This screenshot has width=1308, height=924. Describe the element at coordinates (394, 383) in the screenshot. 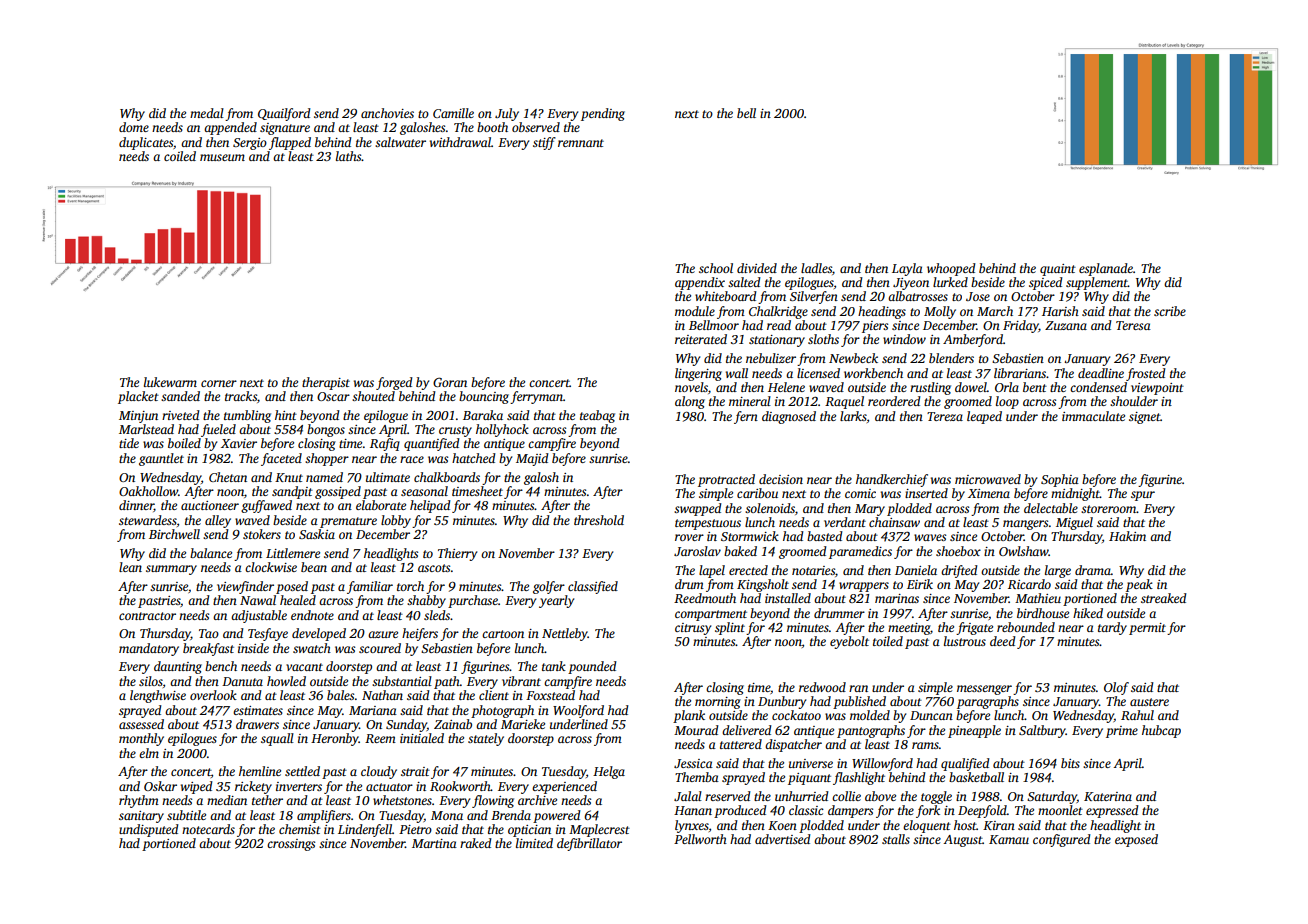

I see `forged` at that location.
